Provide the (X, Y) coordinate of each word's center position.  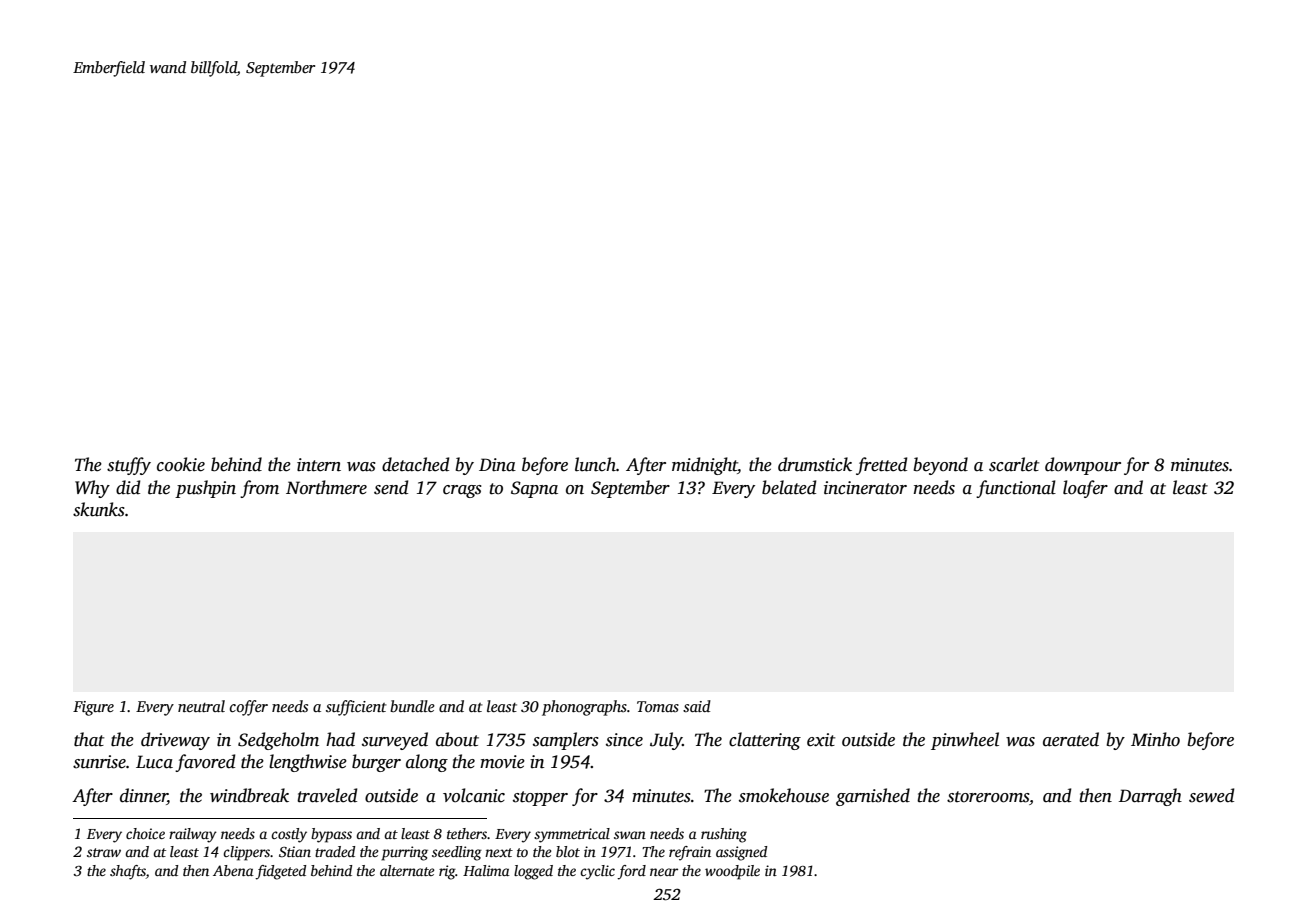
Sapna (534, 489)
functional (1016, 489)
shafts (128, 872)
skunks (99, 509)
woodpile (732, 872)
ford (631, 872)
